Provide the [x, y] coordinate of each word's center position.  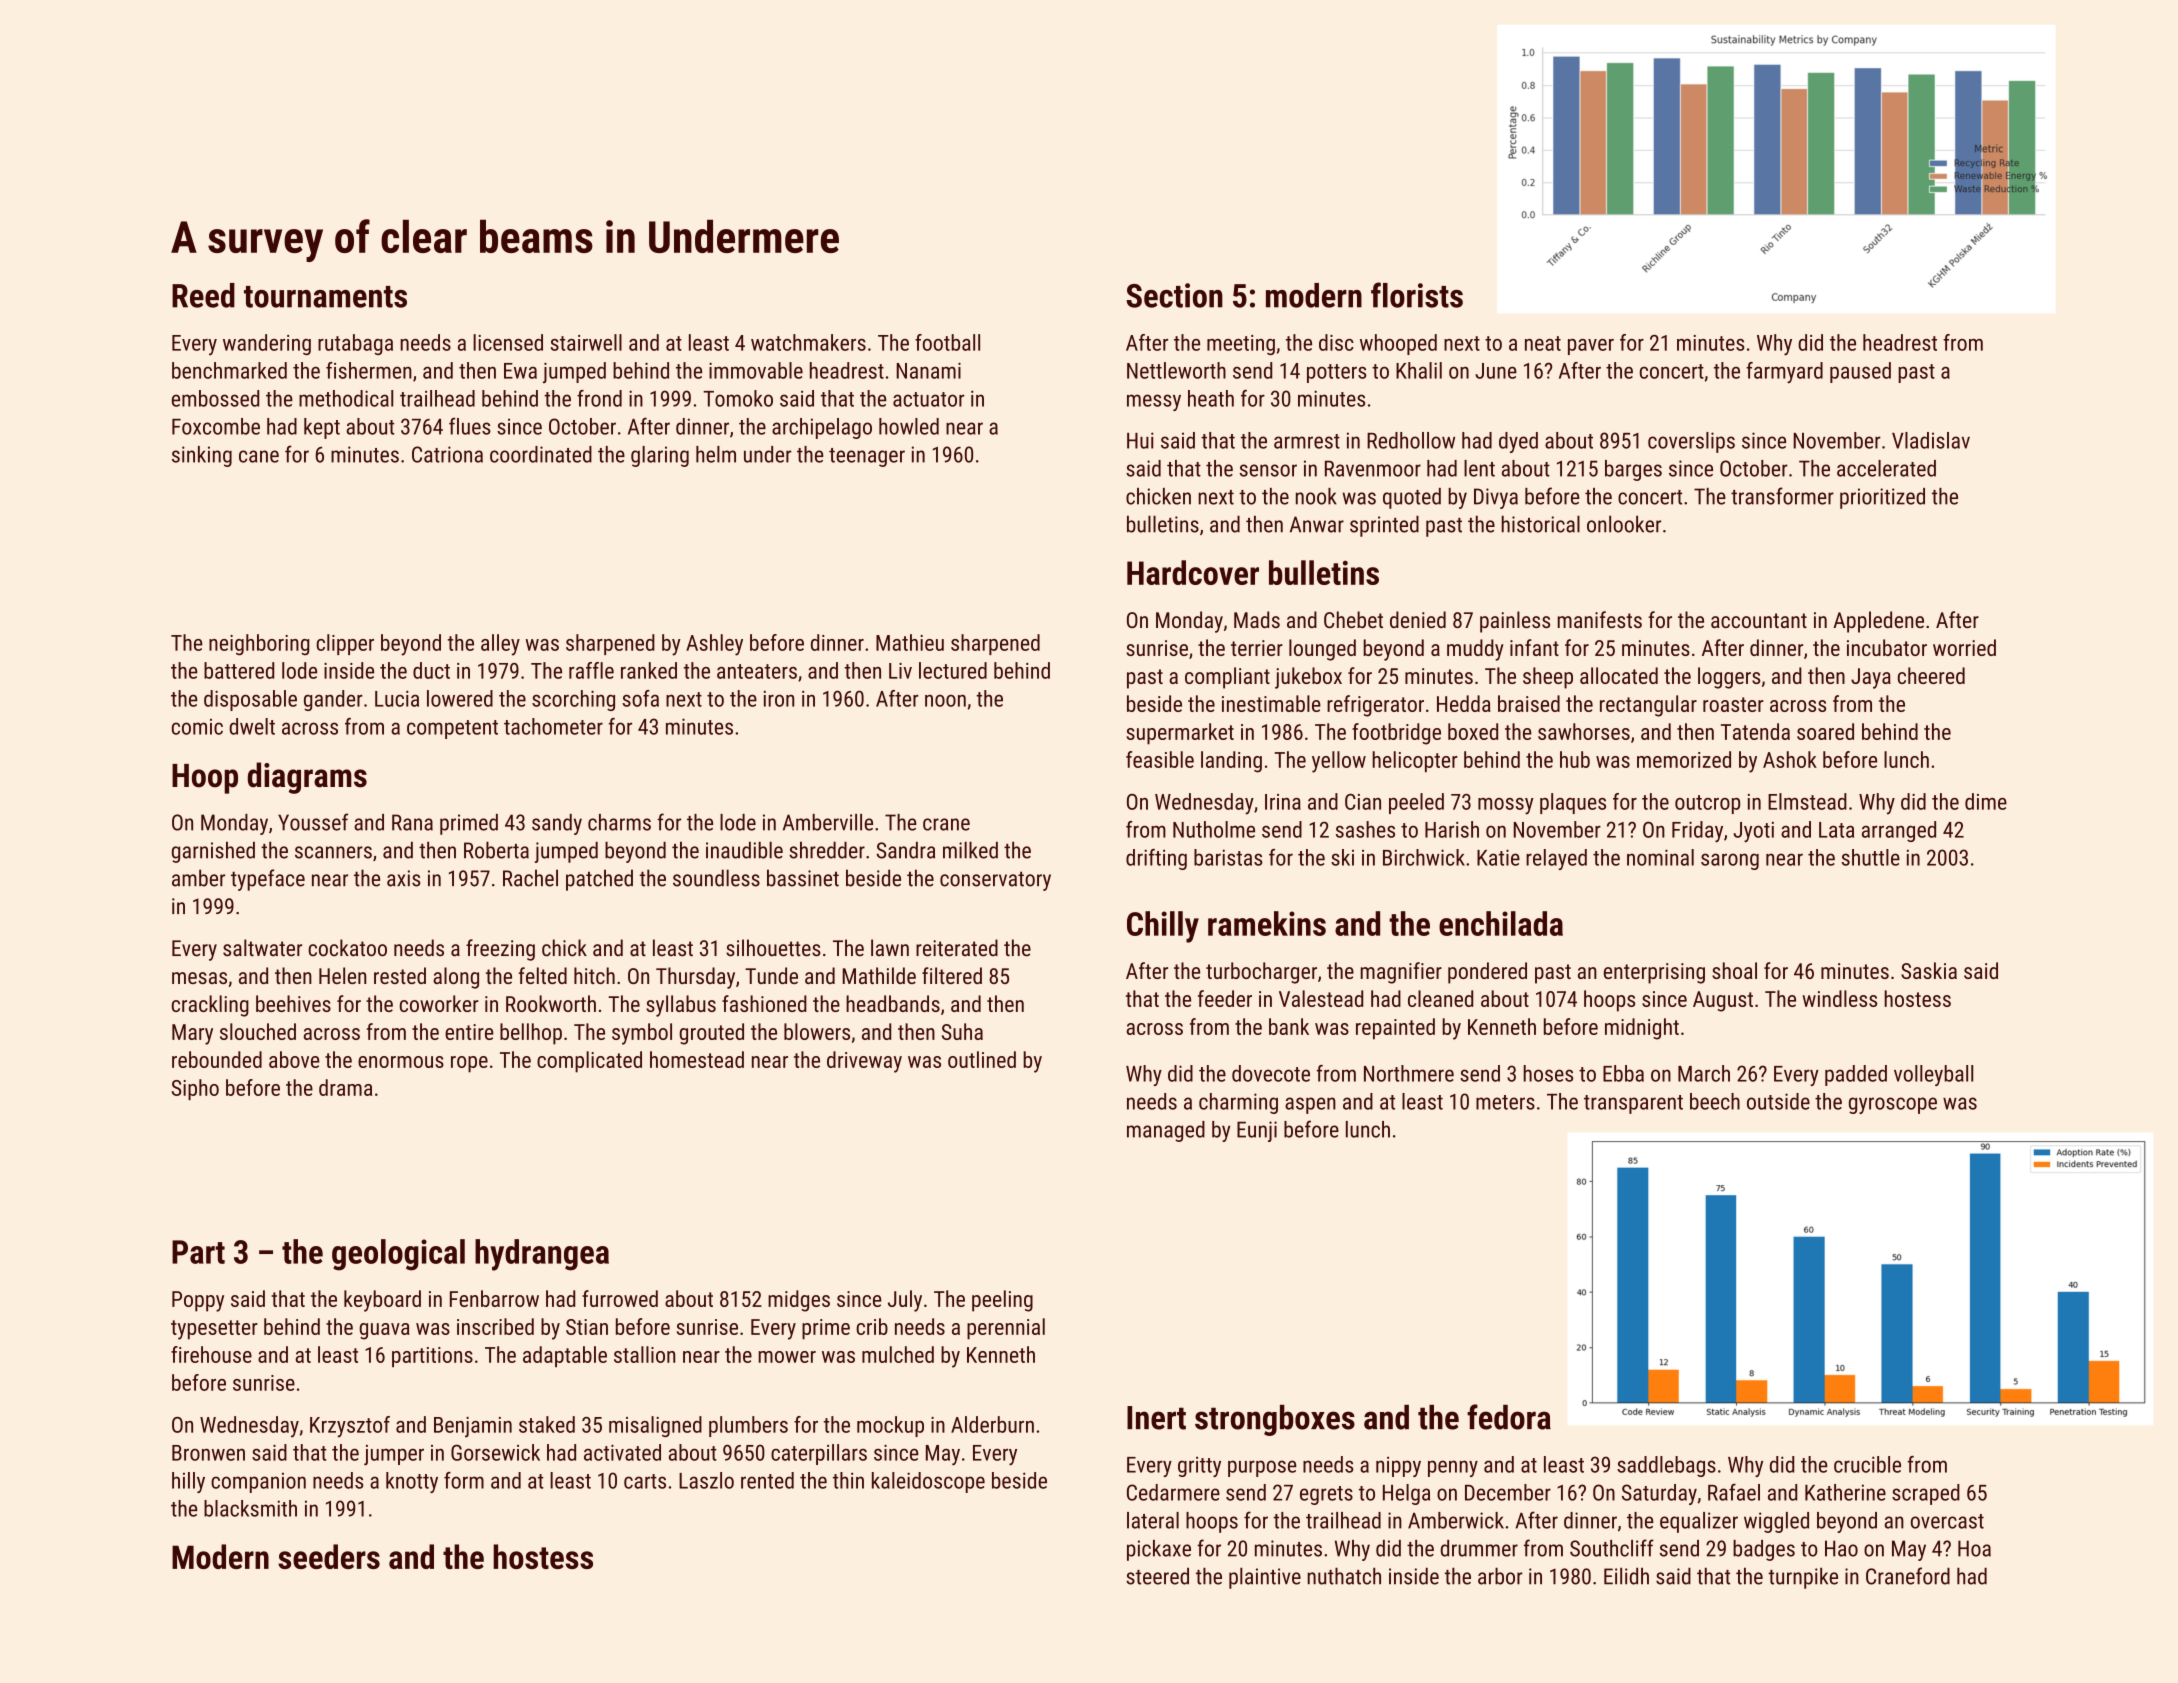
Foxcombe [216, 426]
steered [1157, 1576]
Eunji [1257, 1131]
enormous [401, 1062]
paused [1860, 372]
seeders [329, 1556]
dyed [1518, 442]
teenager [867, 457]
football [947, 342]
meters [1505, 1102]
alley [500, 645]
